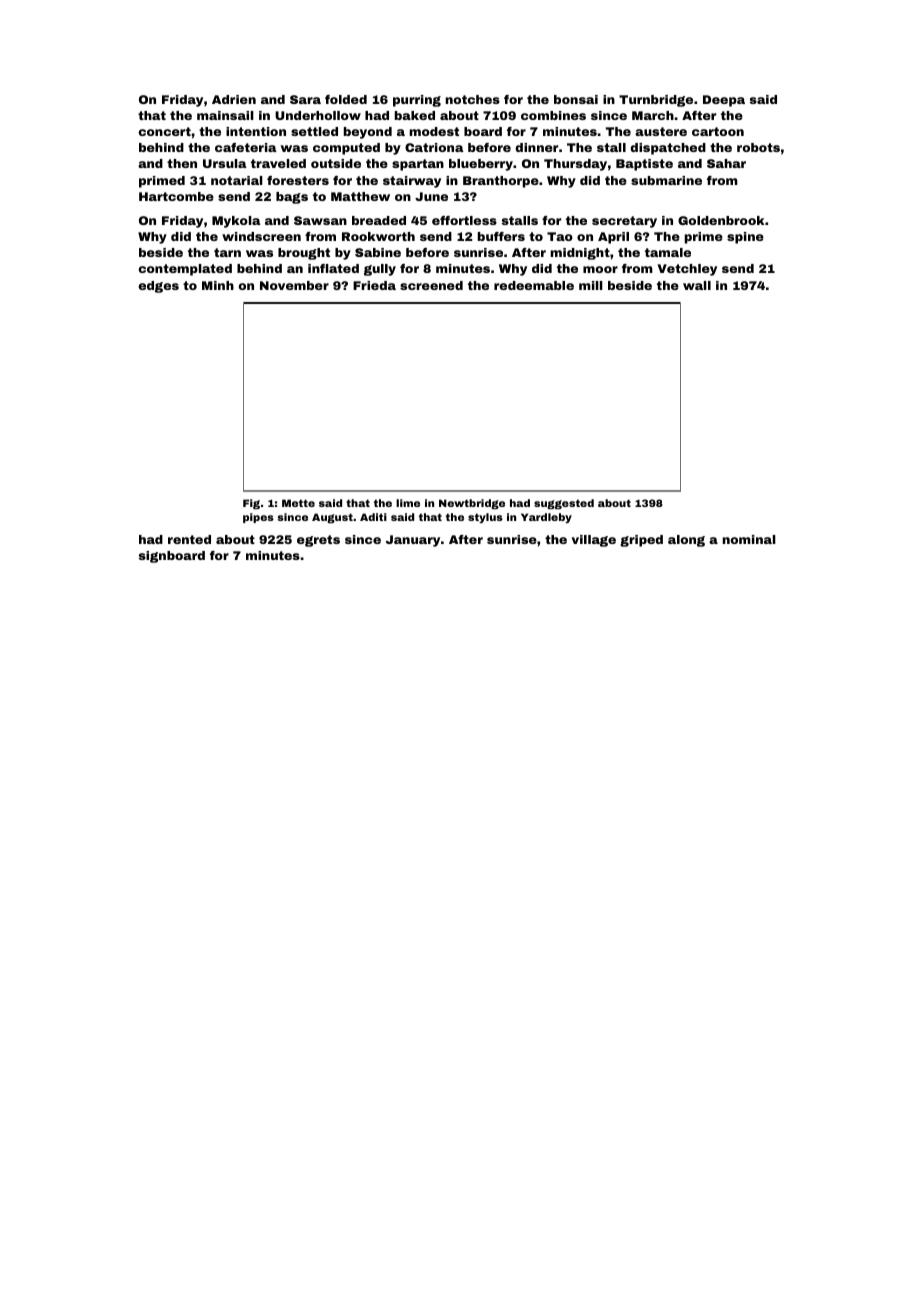  I want to click on foresters, so click(298, 180).
